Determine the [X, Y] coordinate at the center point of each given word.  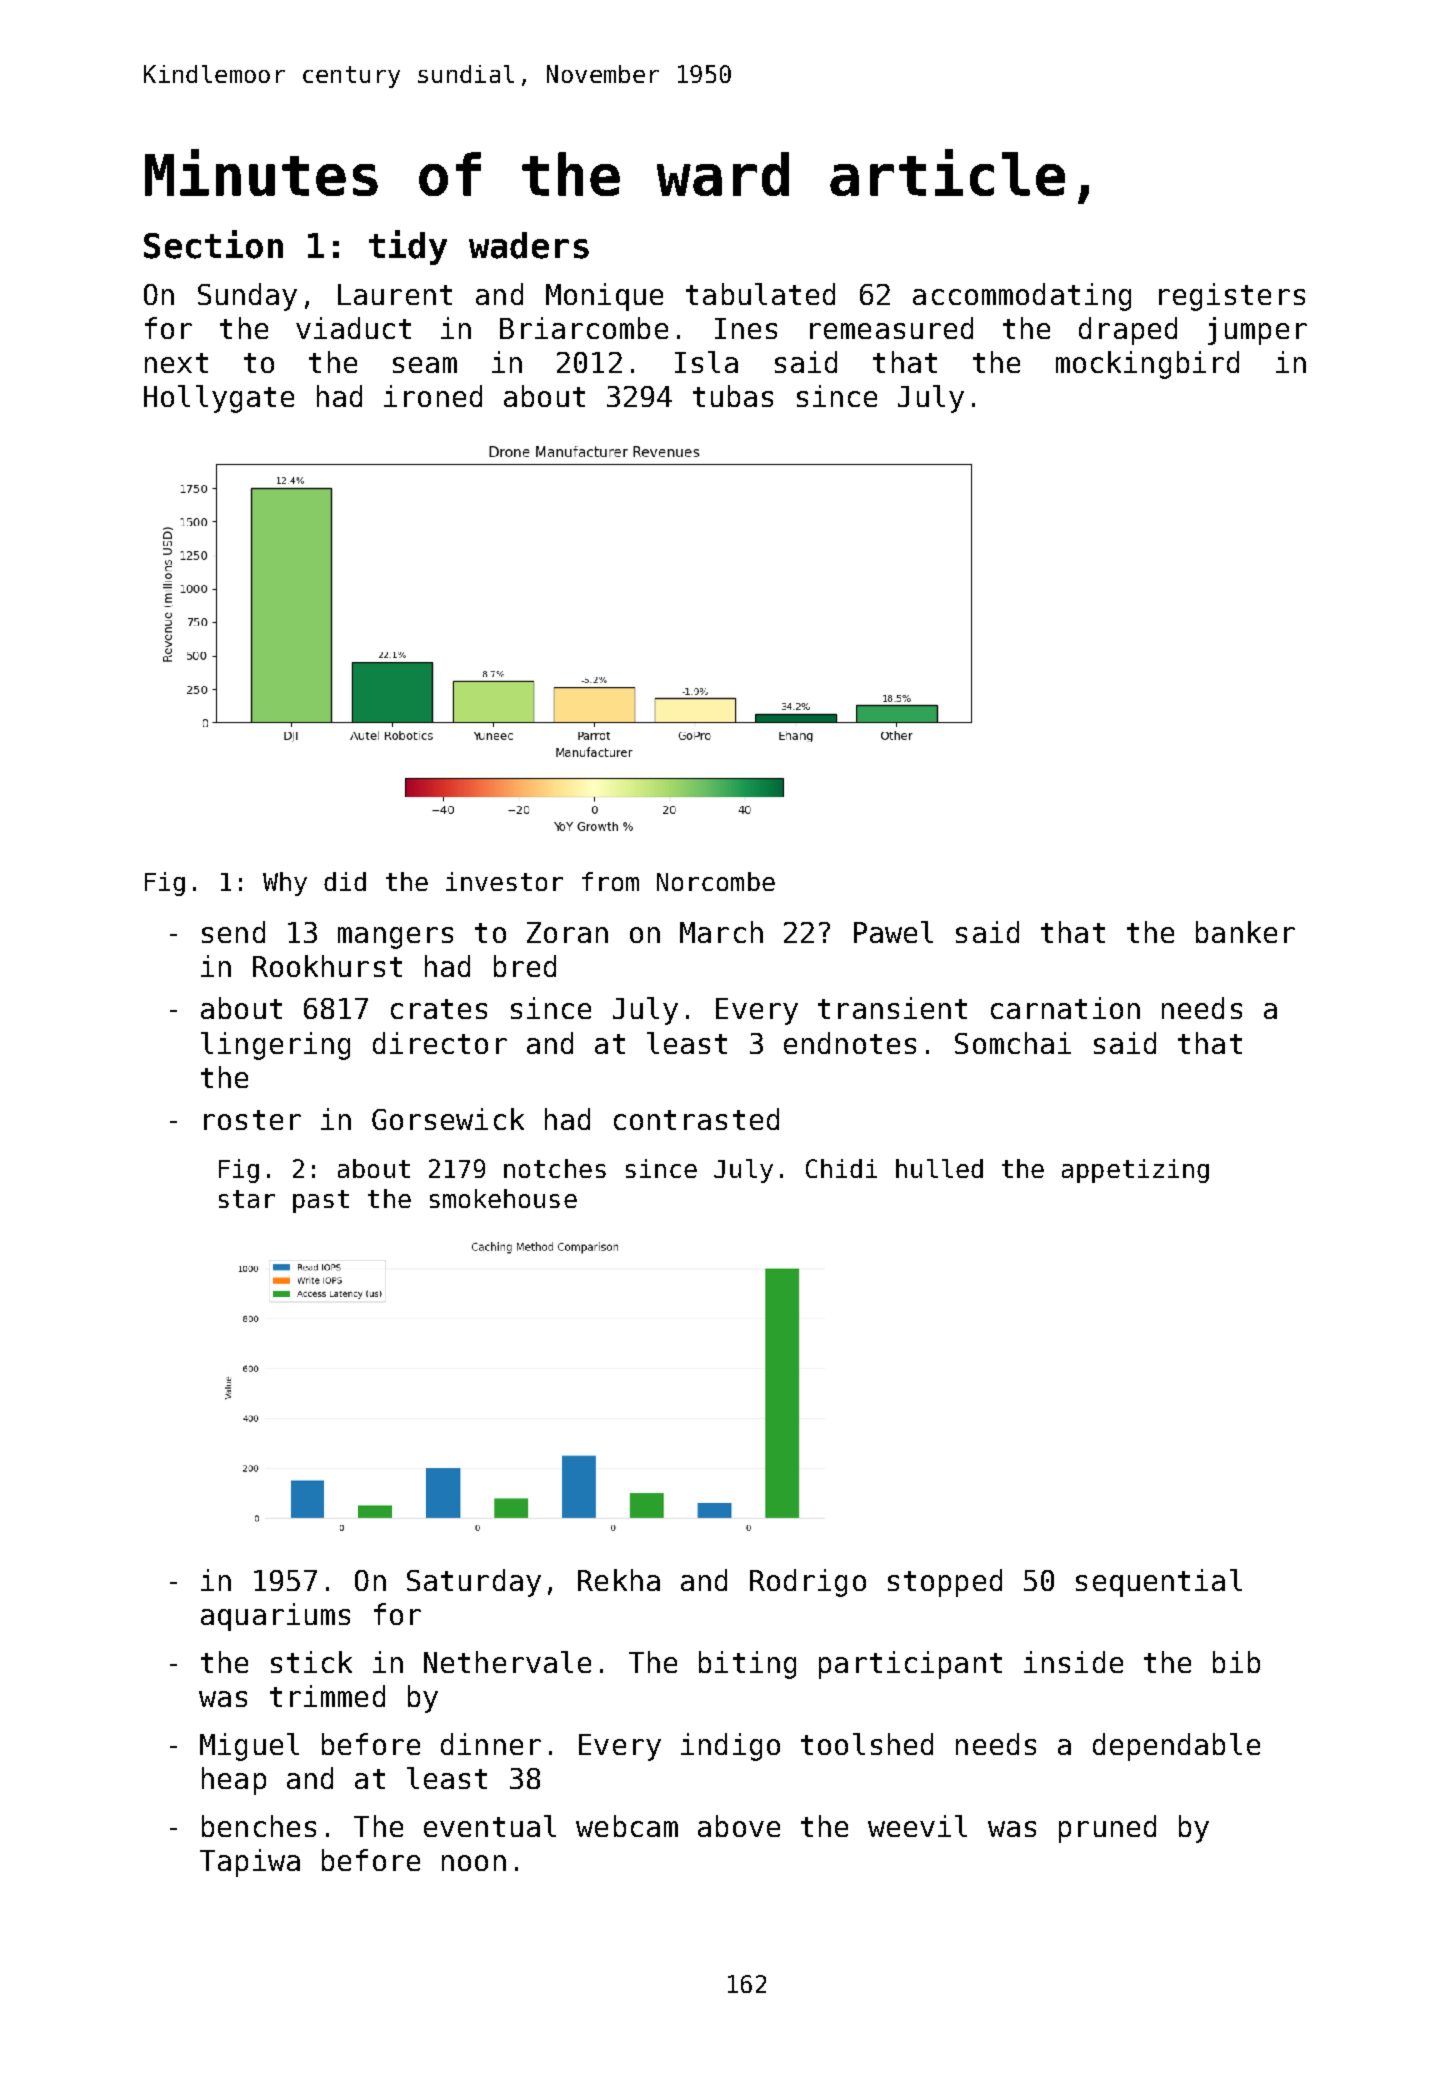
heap [234, 1781]
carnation [1065, 1008]
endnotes [850, 1043]
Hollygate [219, 399]
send [233, 932]
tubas [733, 396]
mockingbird [1147, 365]
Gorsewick [448, 1119]
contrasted [696, 1119]
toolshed [867, 1744]
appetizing [1135, 1171]
